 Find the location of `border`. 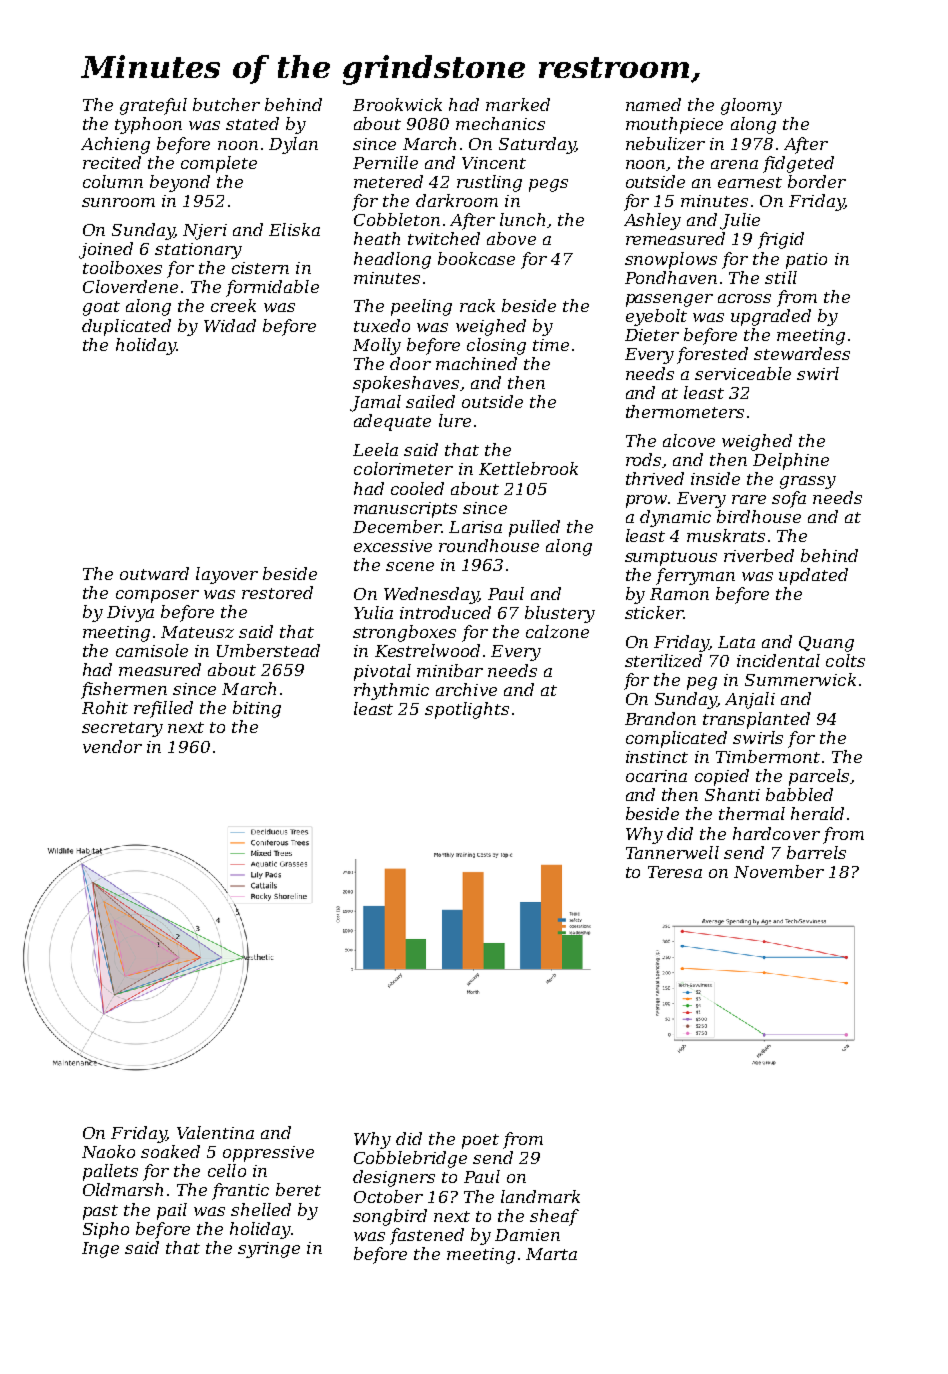

border is located at coordinates (817, 181).
